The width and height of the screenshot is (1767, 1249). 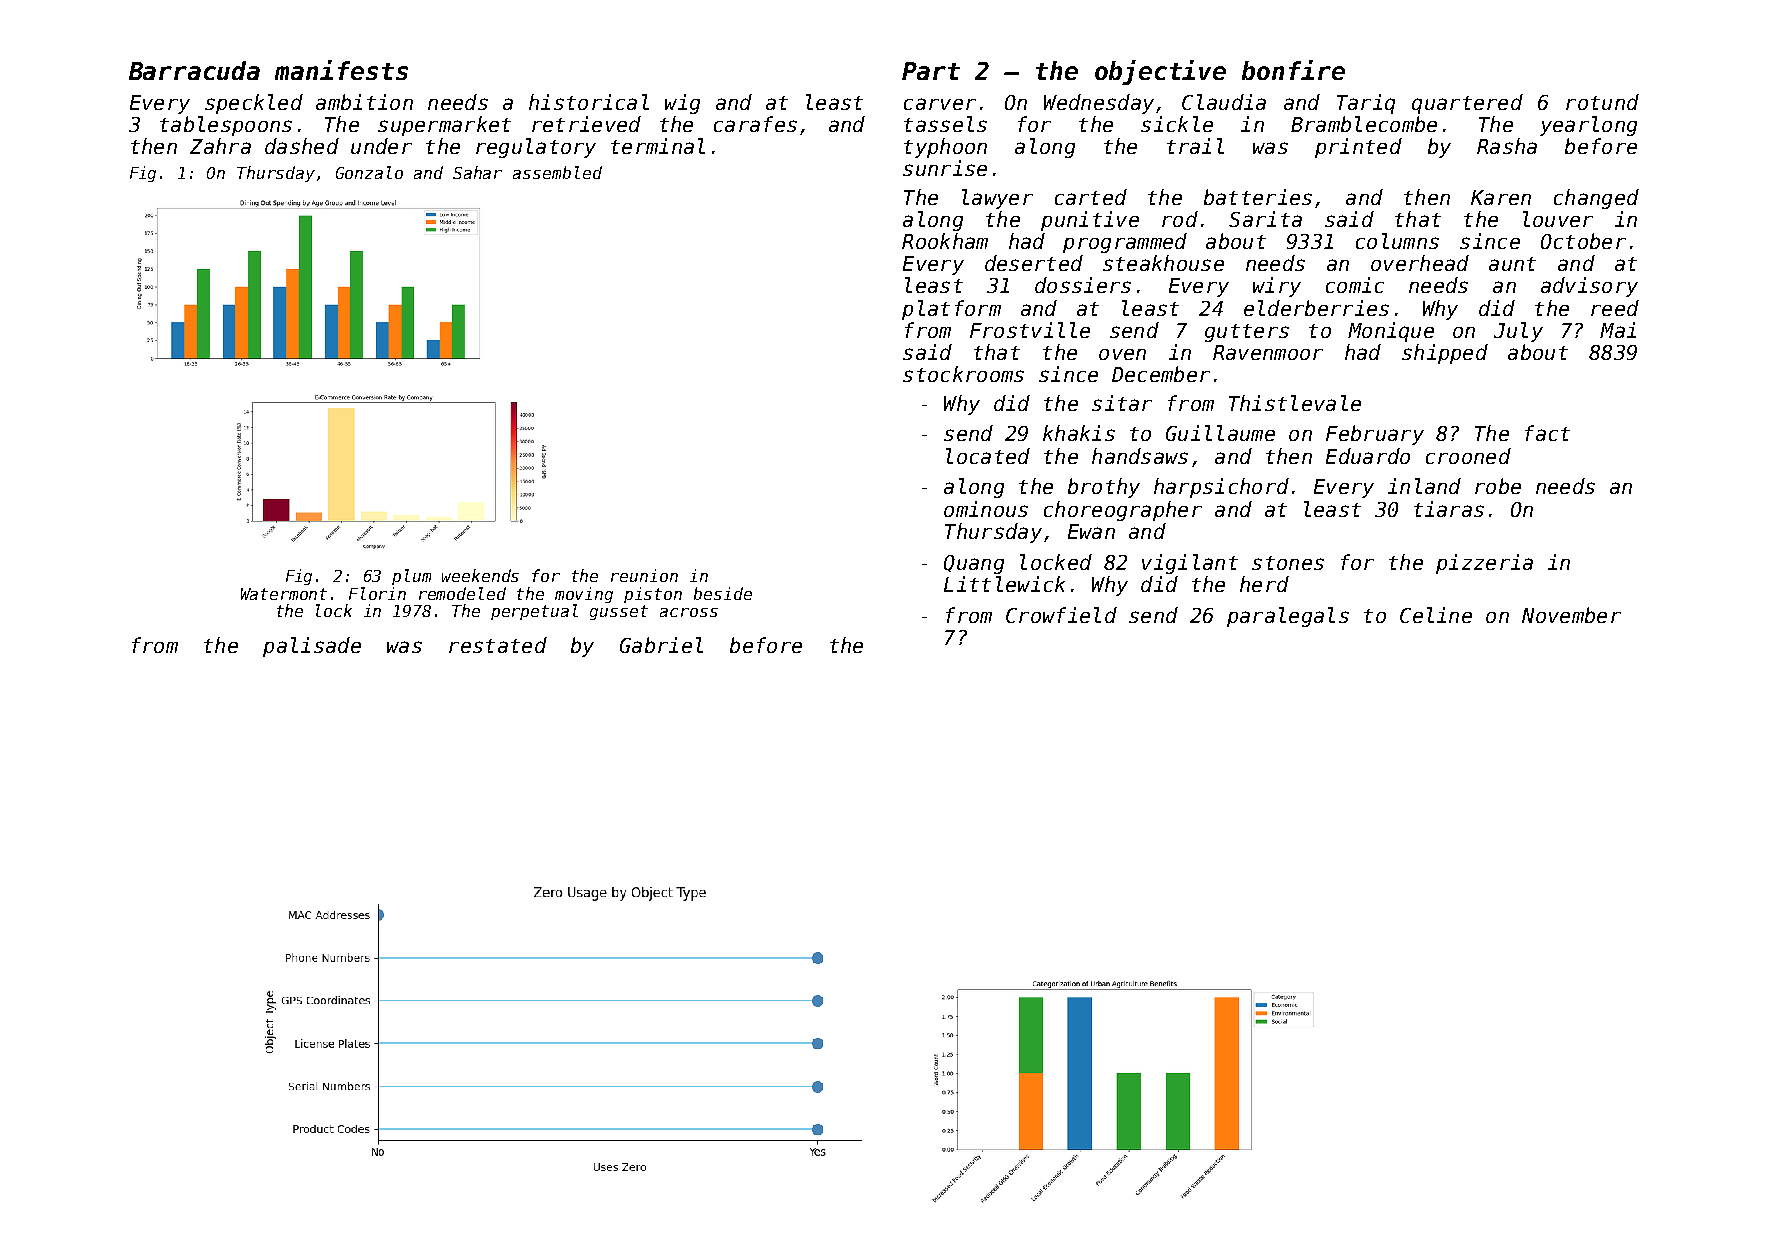 I want to click on historical, so click(x=589, y=102).
